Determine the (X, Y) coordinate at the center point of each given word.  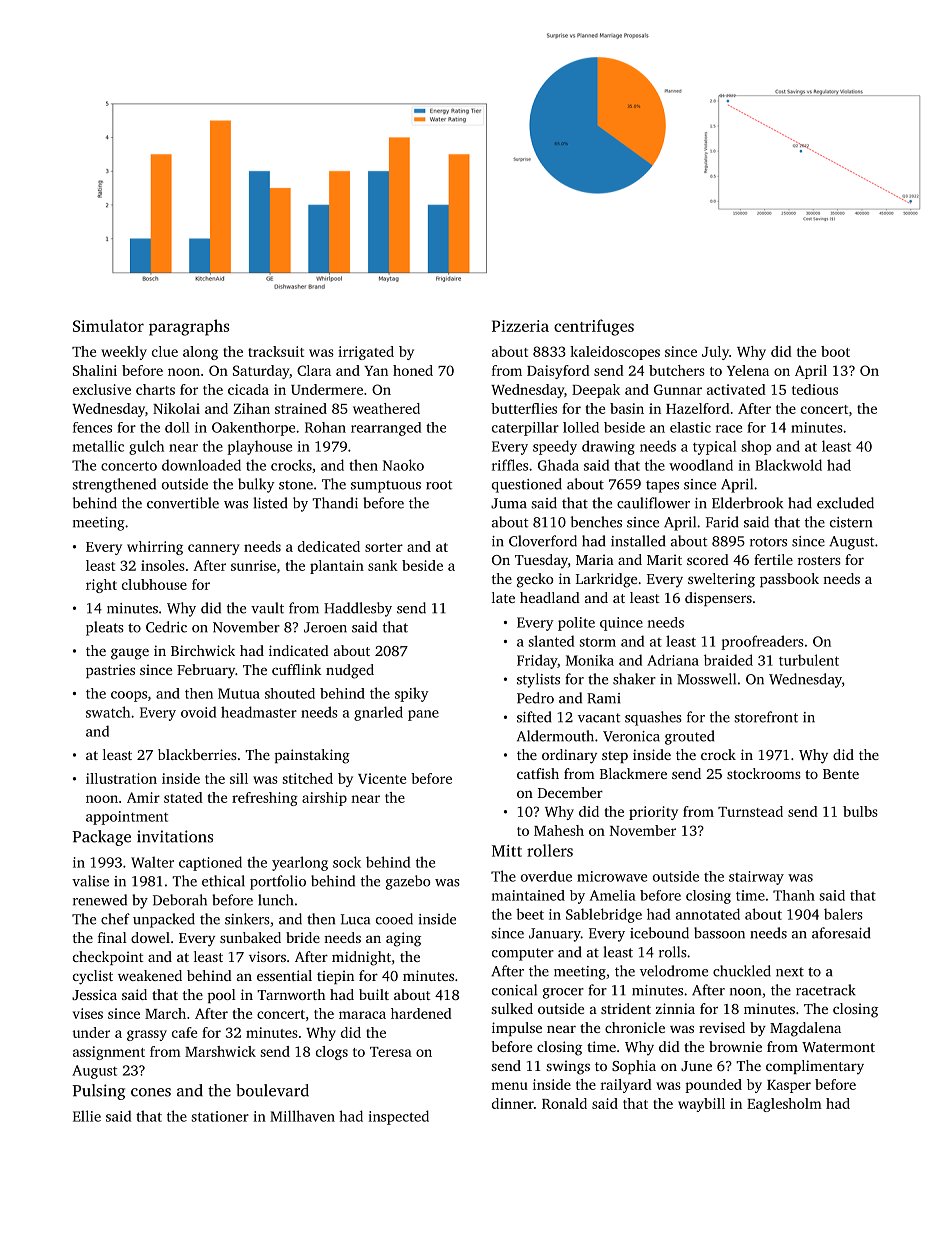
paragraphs (189, 327)
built (374, 994)
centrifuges (594, 327)
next (790, 972)
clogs (332, 1053)
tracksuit (276, 351)
